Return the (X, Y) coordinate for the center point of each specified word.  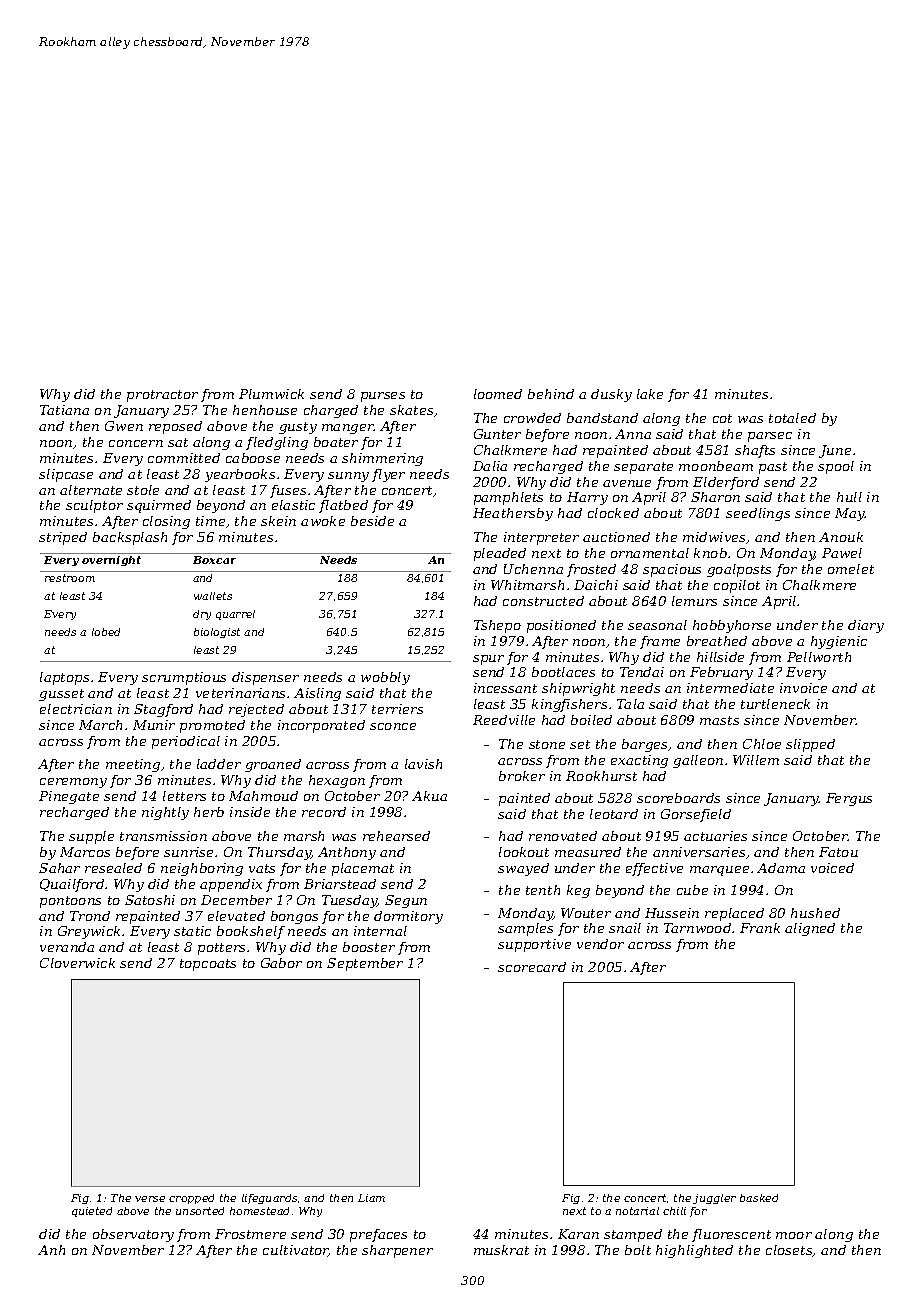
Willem (756, 760)
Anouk (841, 537)
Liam (371, 1198)
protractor (162, 396)
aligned (810, 929)
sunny (348, 477)
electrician (76, 709)
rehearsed (396, 836)
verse (150, 1199)
